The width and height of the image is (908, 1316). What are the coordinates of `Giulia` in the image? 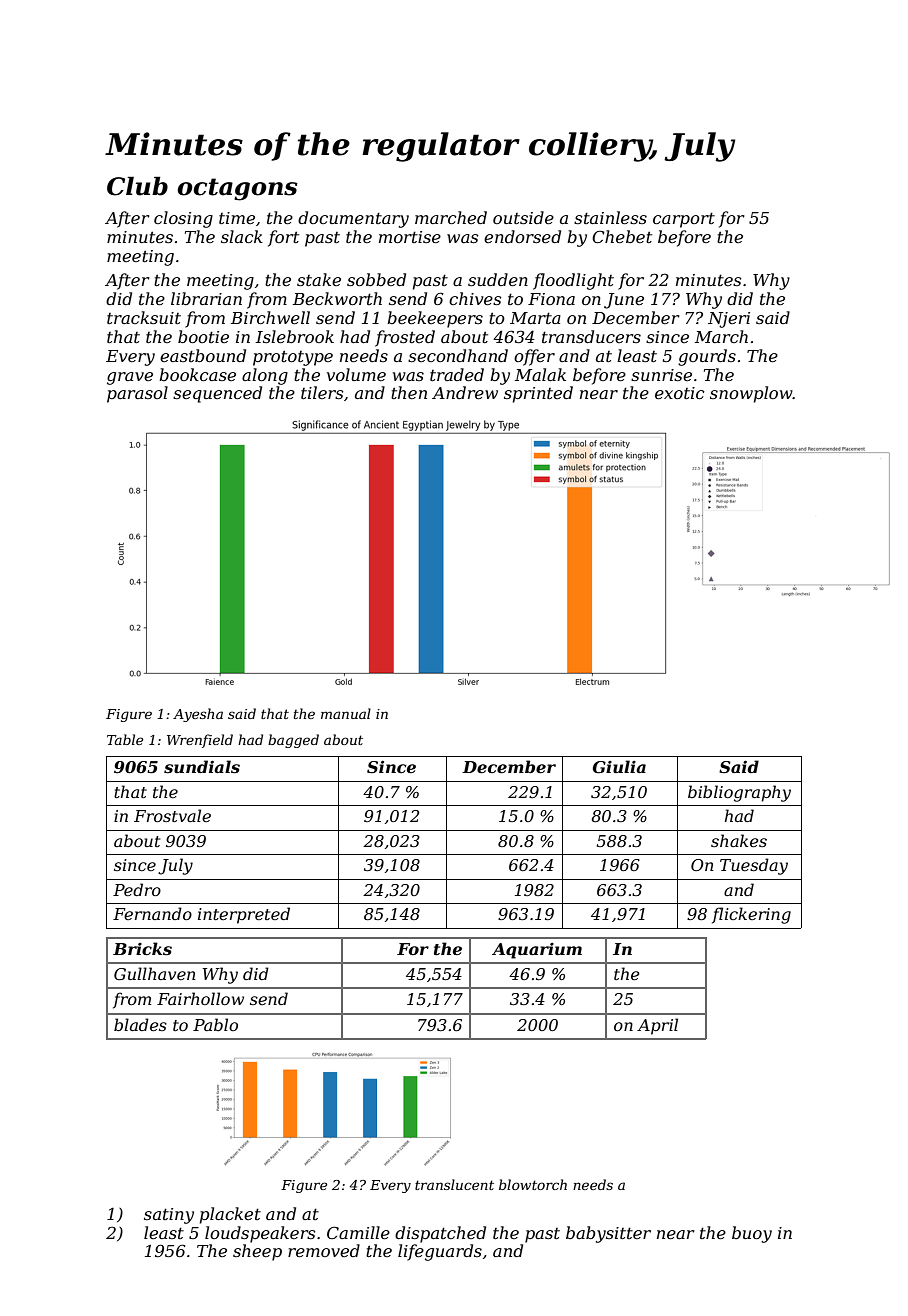 It's located at (619, 766).
